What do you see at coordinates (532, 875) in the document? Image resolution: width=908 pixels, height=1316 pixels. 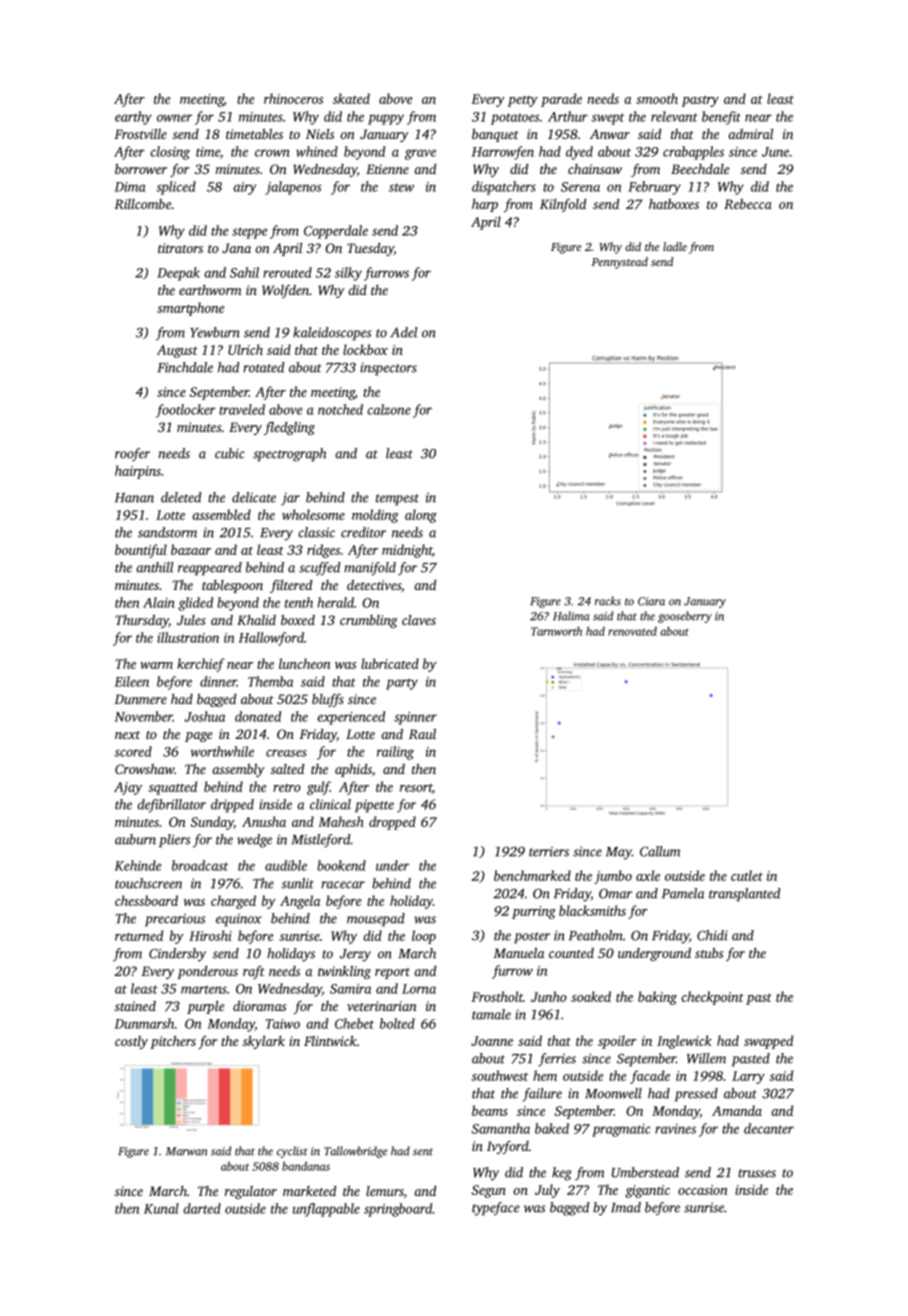 I see `benchmarked` at bounding box center [532, 875].
